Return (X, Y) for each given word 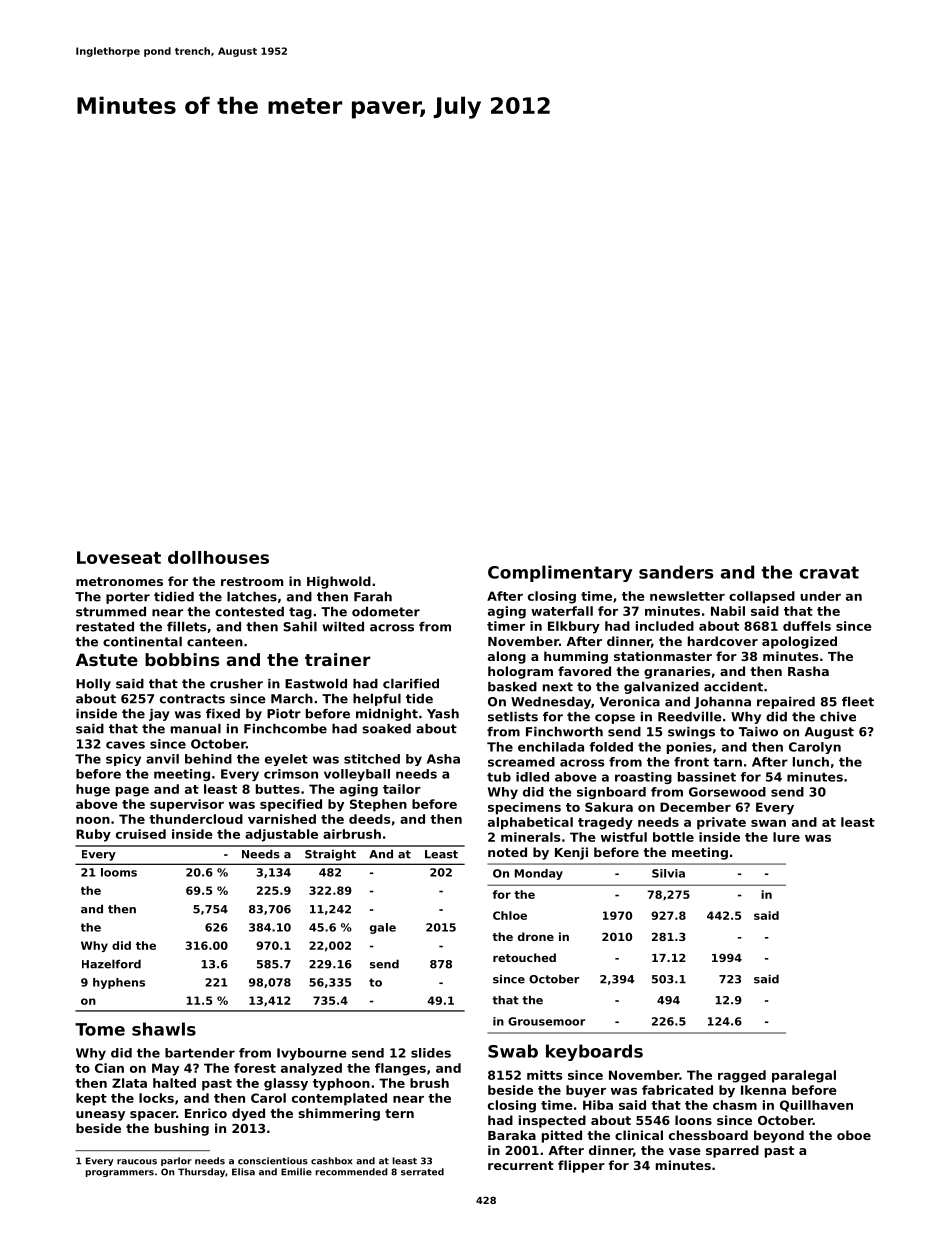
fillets (186, 627)
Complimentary (560, 573)
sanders (676, 572)
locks (156, 1098)
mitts (545, 1075)
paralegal (804, 1076)
